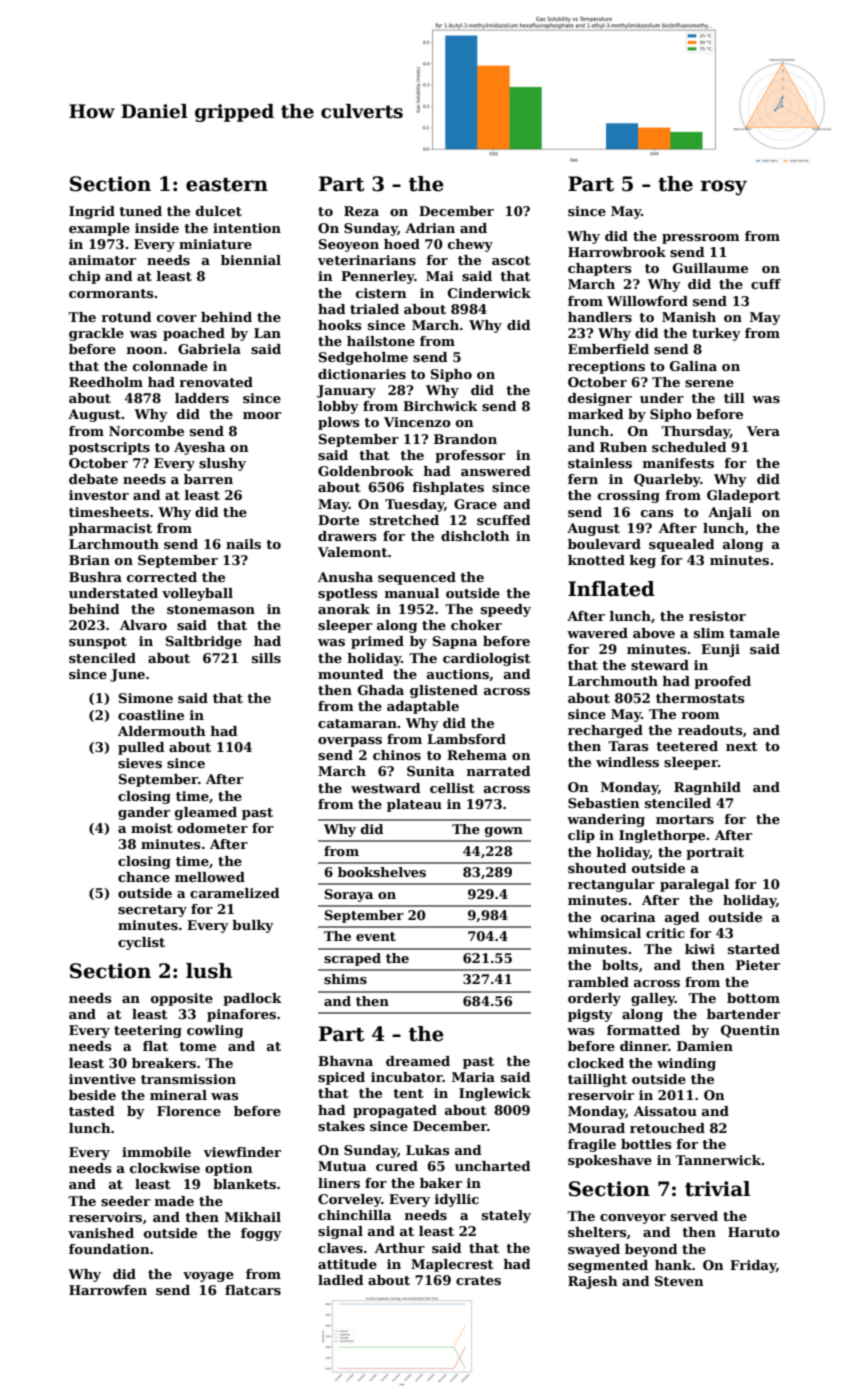 This document has height=1400, width=849. I want to click on rosy, so click(724, 188).
